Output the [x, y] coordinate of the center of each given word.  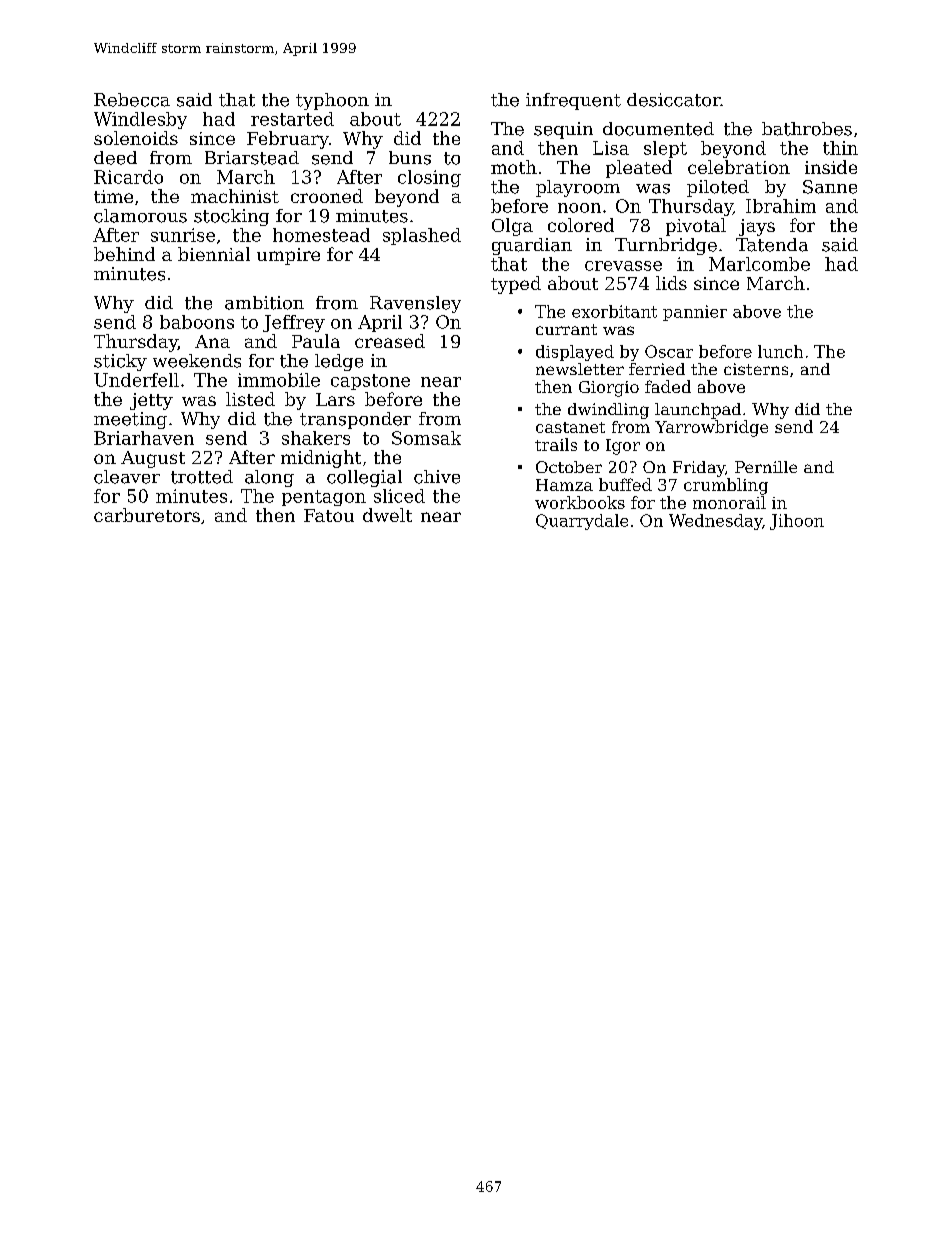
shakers [316, 438]
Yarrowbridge [711, 428]
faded [668, 386]
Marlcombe [759, 264]
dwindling [608, 411]
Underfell [136, 380]
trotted [202, 477]
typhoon [332, 101]
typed [516, 285]
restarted [292, 119]
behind [124, 254]
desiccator [673, 100]
